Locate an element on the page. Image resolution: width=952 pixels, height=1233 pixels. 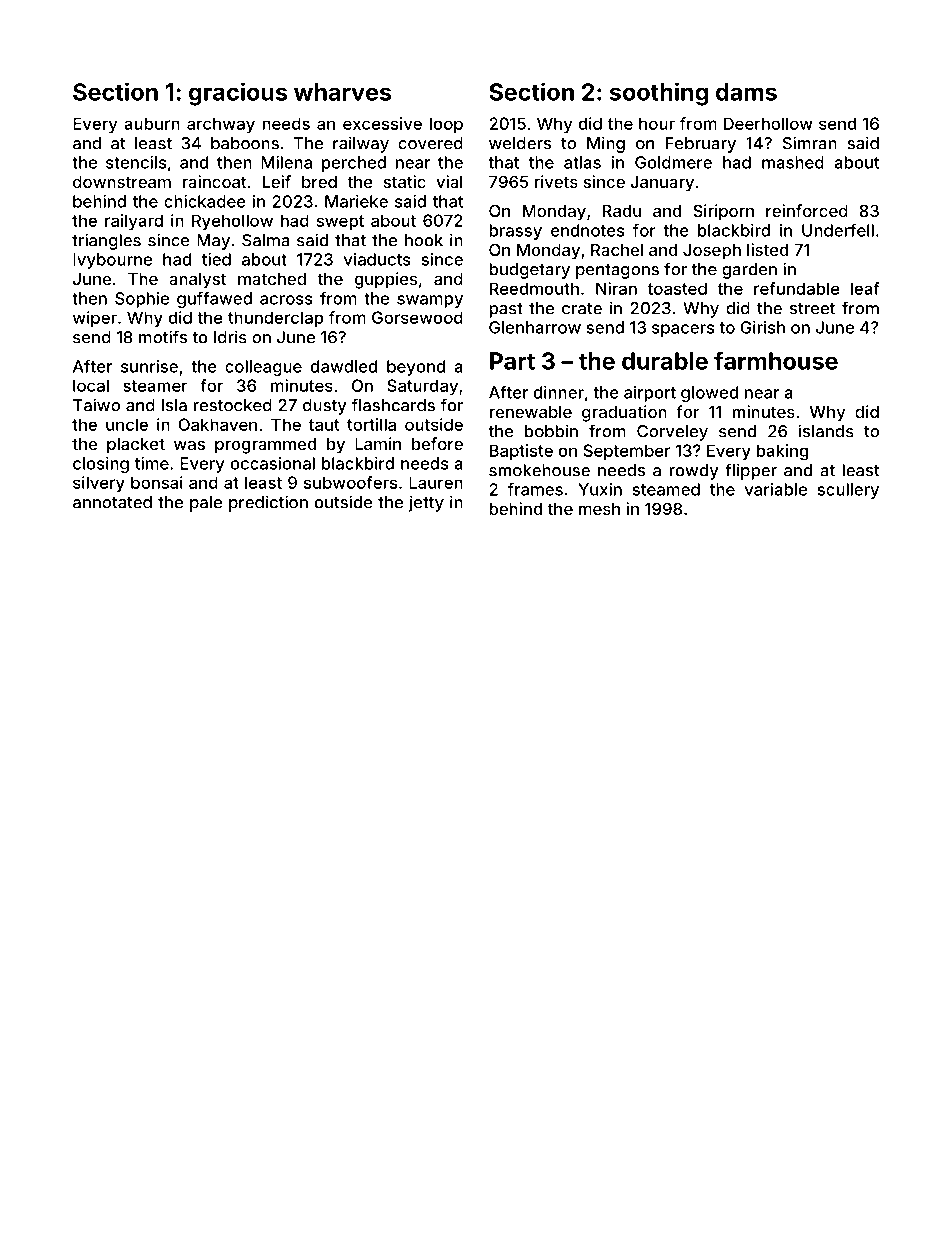
auburn is located at coordinates (152, 123).
